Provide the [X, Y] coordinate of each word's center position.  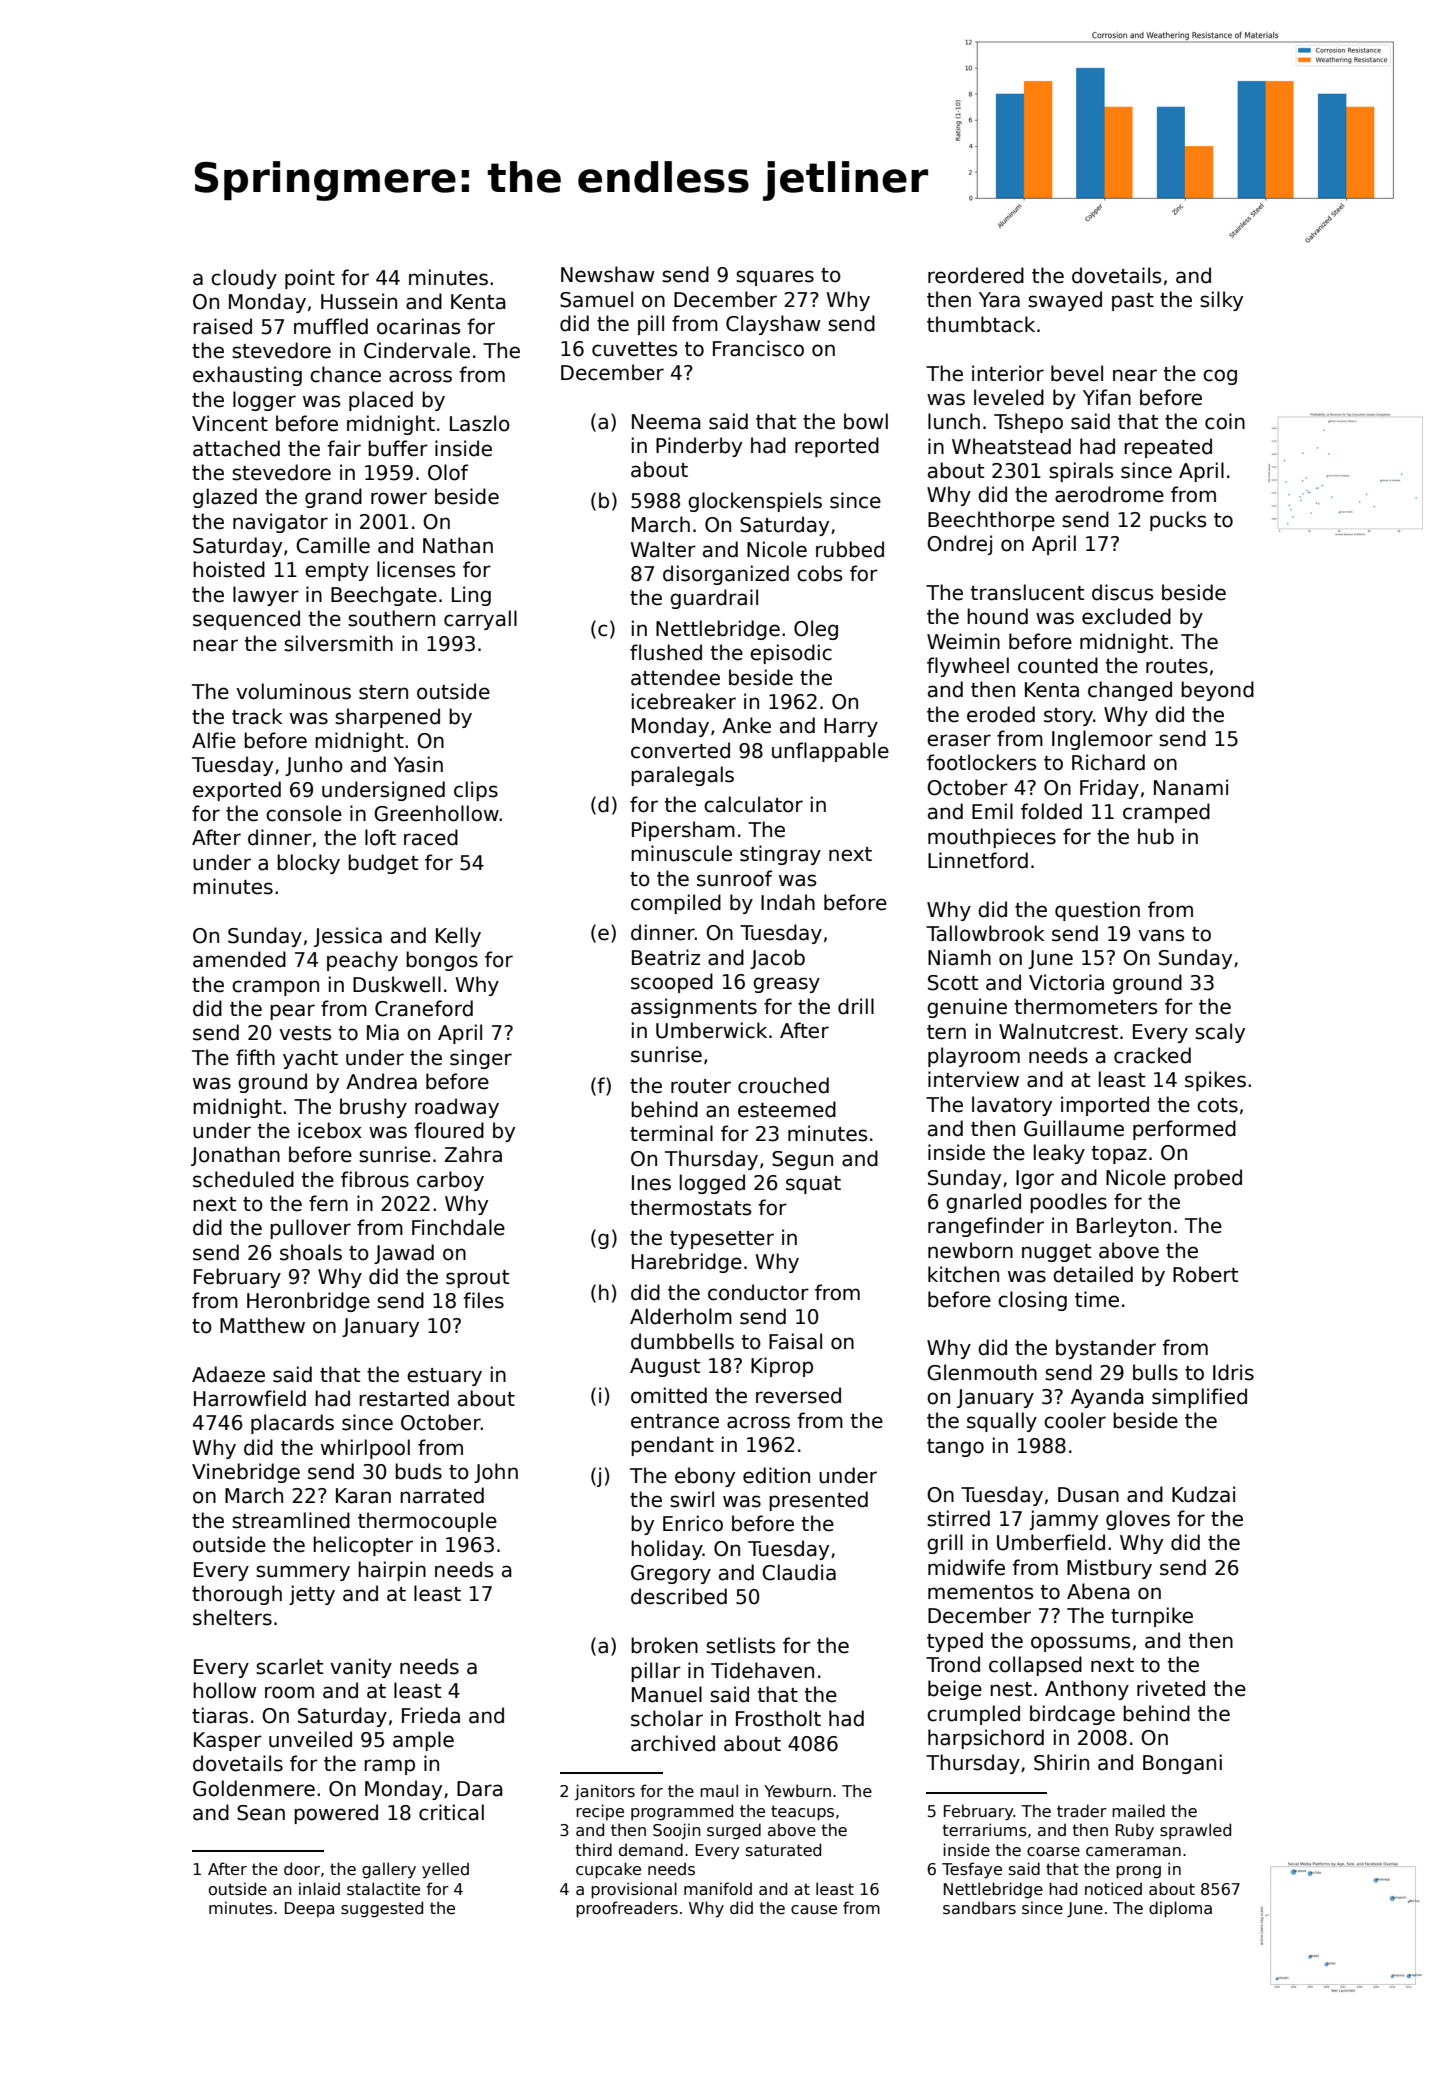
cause [814, 1910]
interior [1008, 373]
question [1097, 911]
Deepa [309, 1909]
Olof [448, 472]
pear [292, 1012]
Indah [788, 902]
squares [775, 278]
